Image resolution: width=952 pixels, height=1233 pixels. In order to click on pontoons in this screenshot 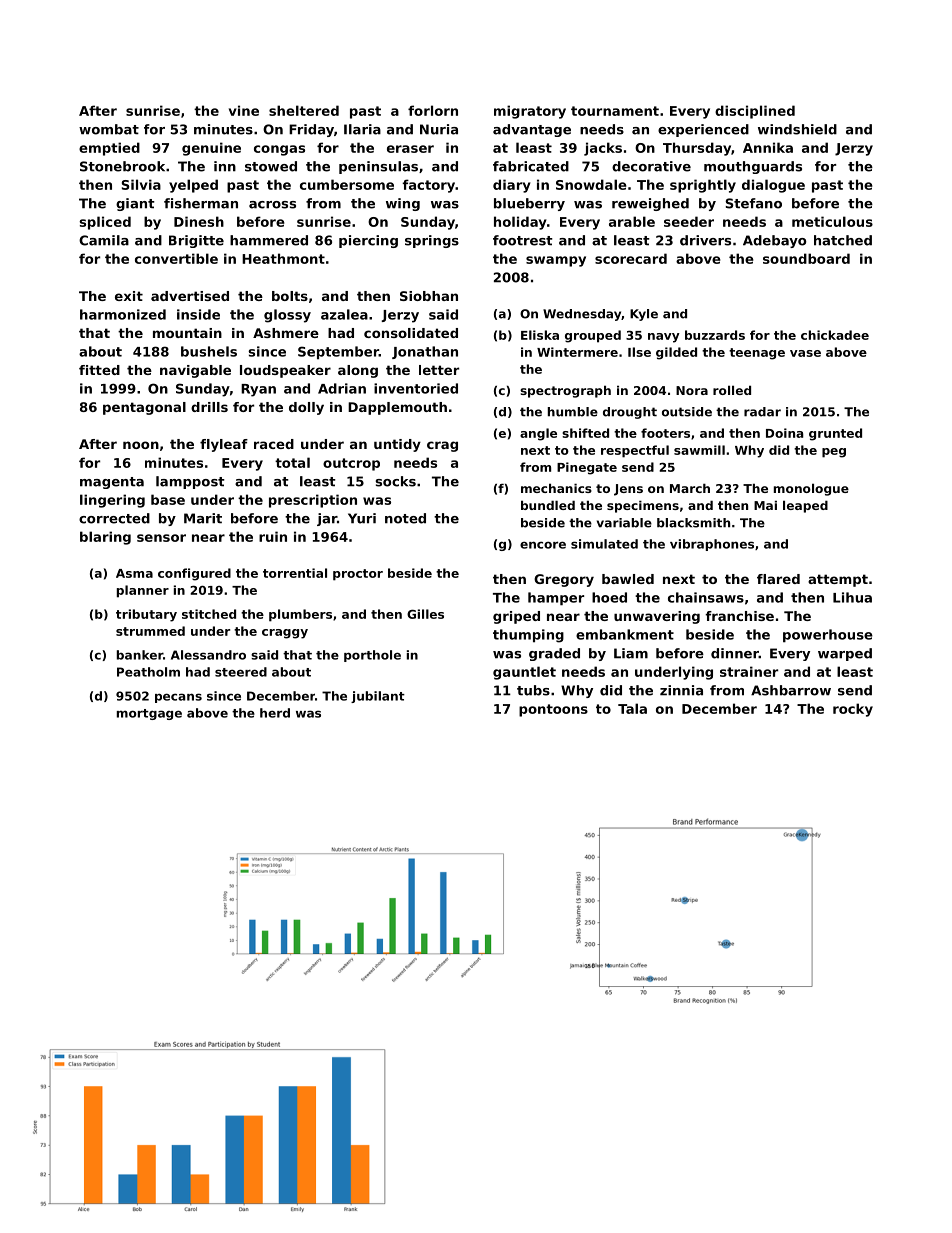, I will do `click(553, 710)`.
